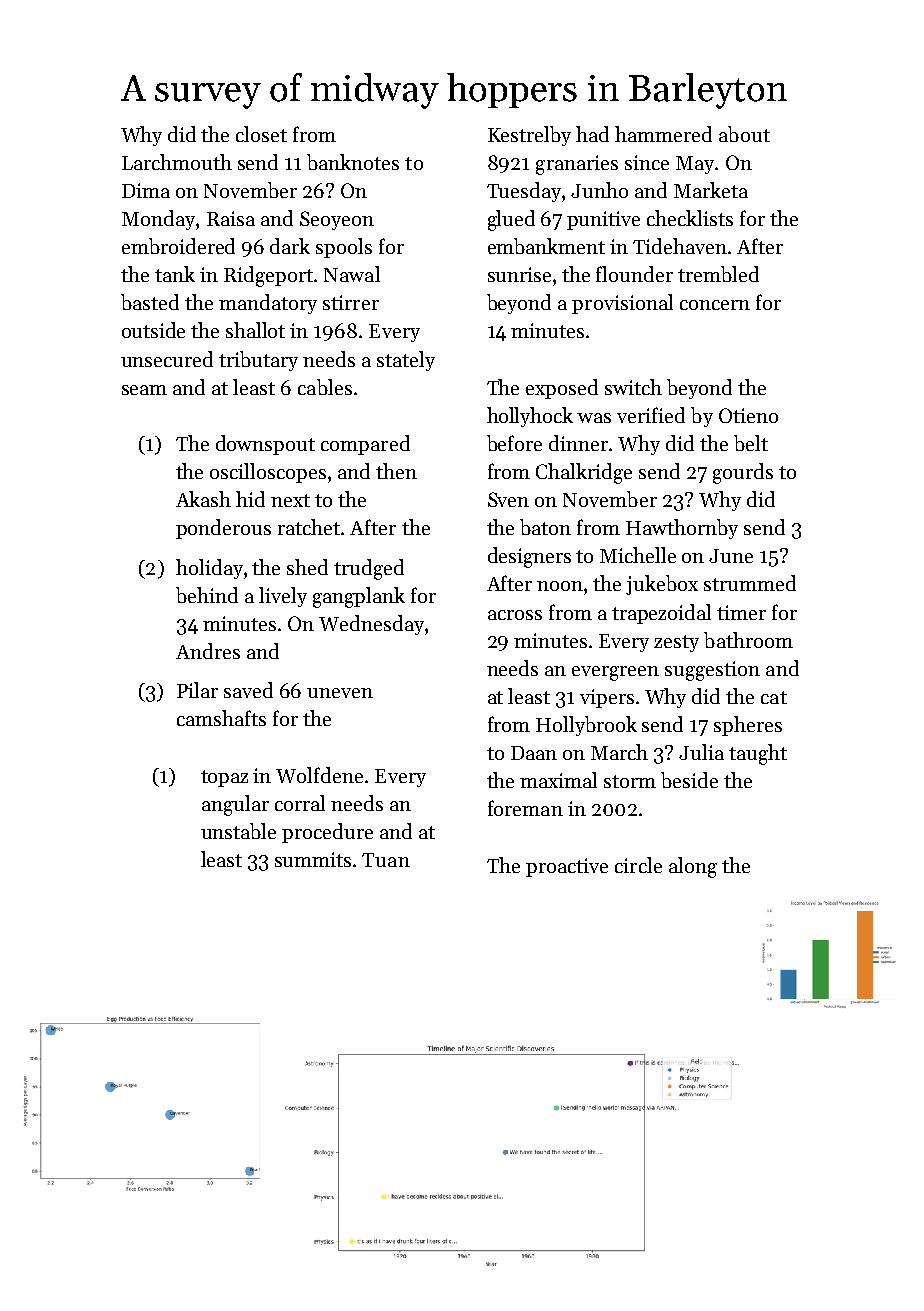 This page has width=924, height=1311. Describe the element at coordinates (560, 586) in the page. I see `noon` at that location.
